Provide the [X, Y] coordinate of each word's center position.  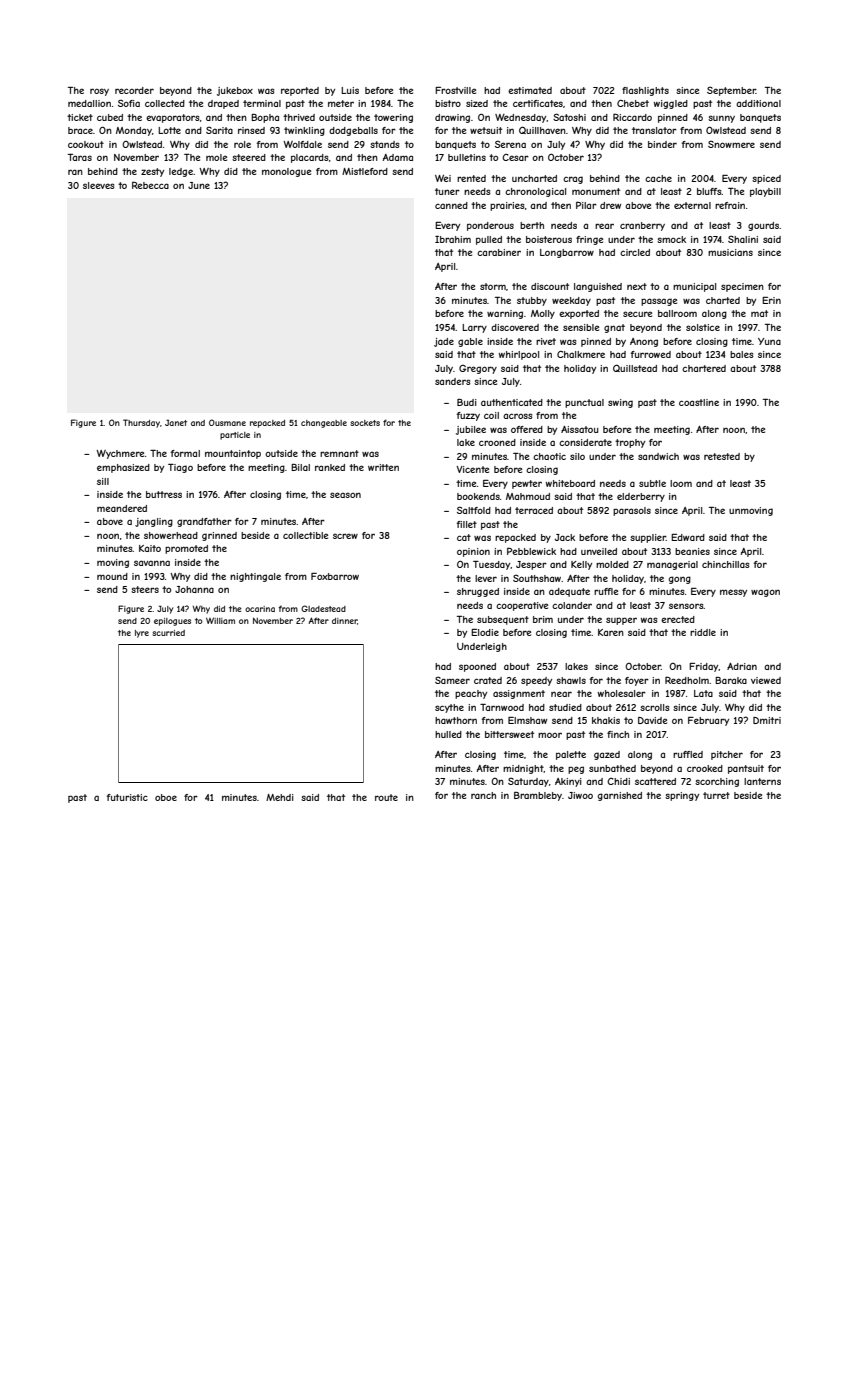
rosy [99, 92]
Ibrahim [453, 239]
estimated [530, 90]
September [731, 91]
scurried [168, 633]
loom [681, 483]
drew [610, 205]
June [199, 185]
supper [621, 621]
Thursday [141, 423]
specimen [742, 287]
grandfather [204, 522]
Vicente [472, 469]
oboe [166, 797]
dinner [345, 621]
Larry [474, 328]
